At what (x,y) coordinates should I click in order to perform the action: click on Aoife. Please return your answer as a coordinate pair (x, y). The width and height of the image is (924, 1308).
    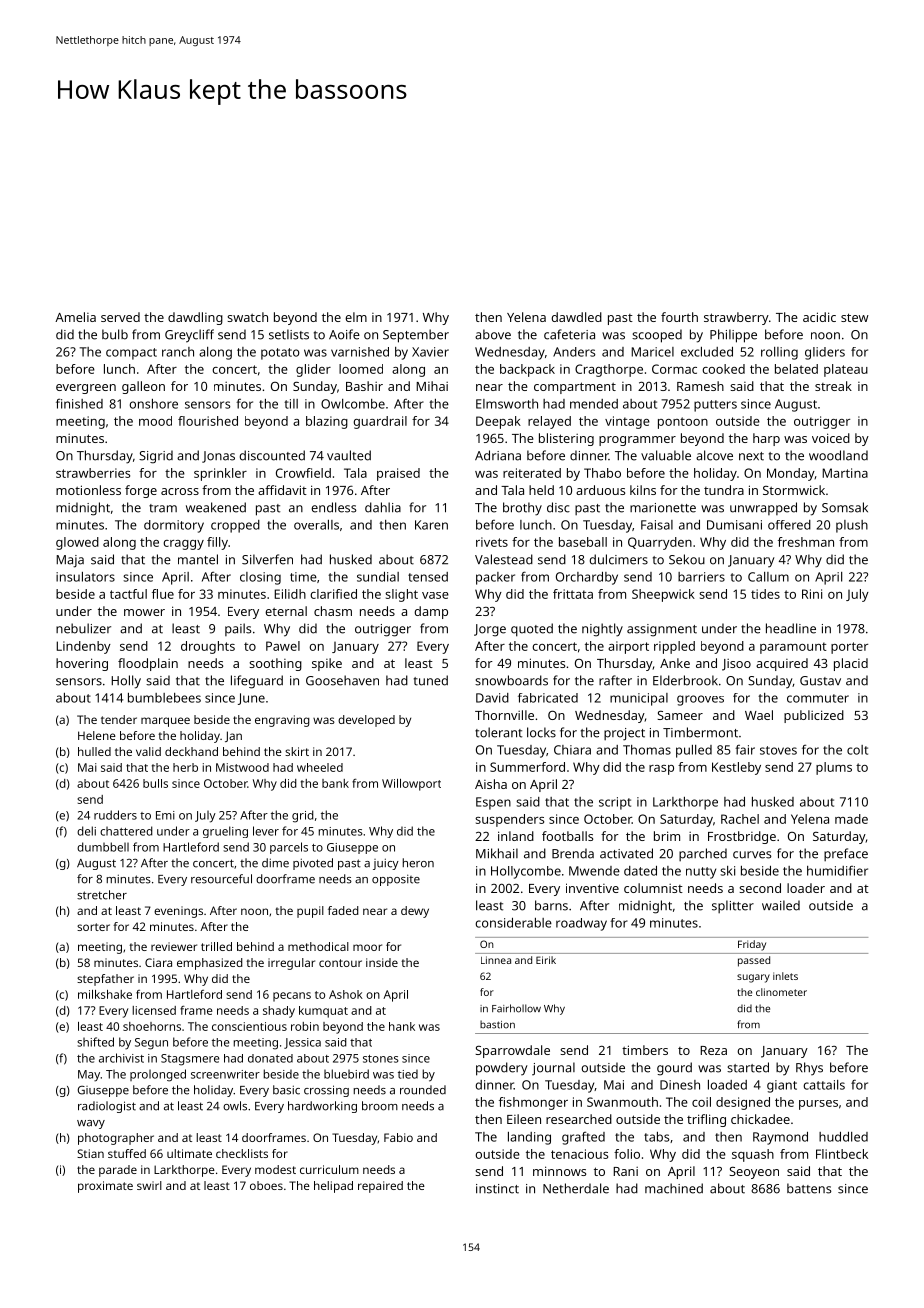
    Looking at the image, I should click on (344, 334).
